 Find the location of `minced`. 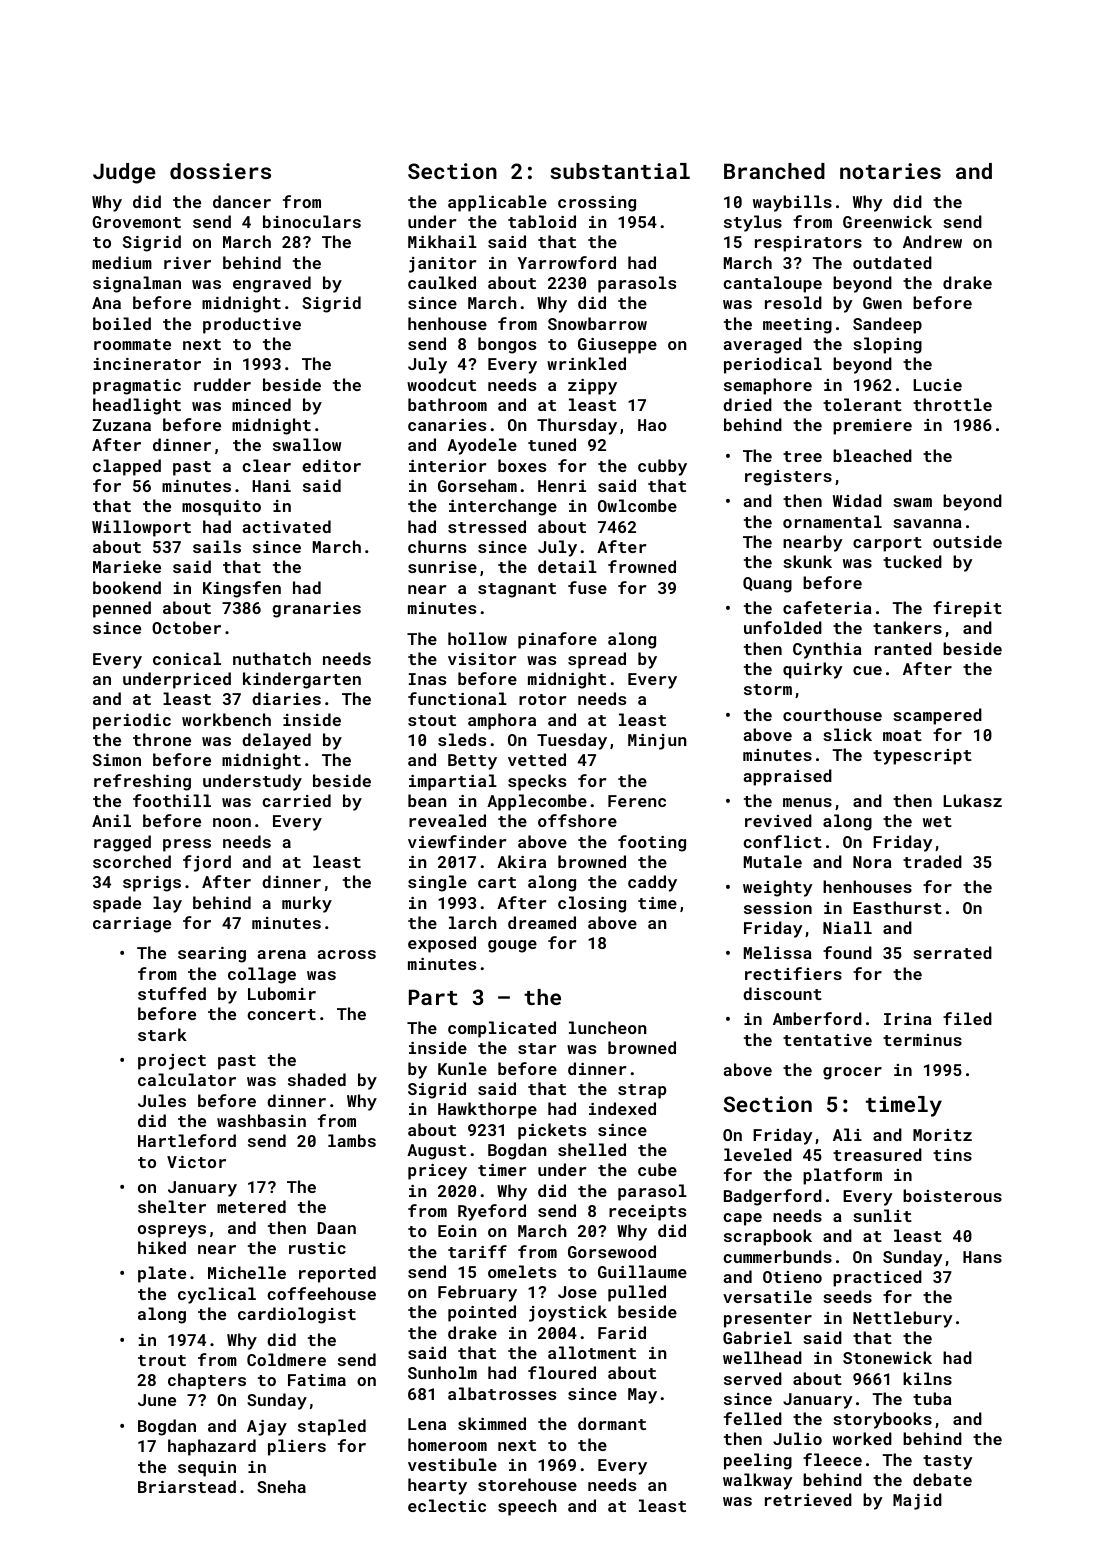

minced is located at coordinates (261, 404).
